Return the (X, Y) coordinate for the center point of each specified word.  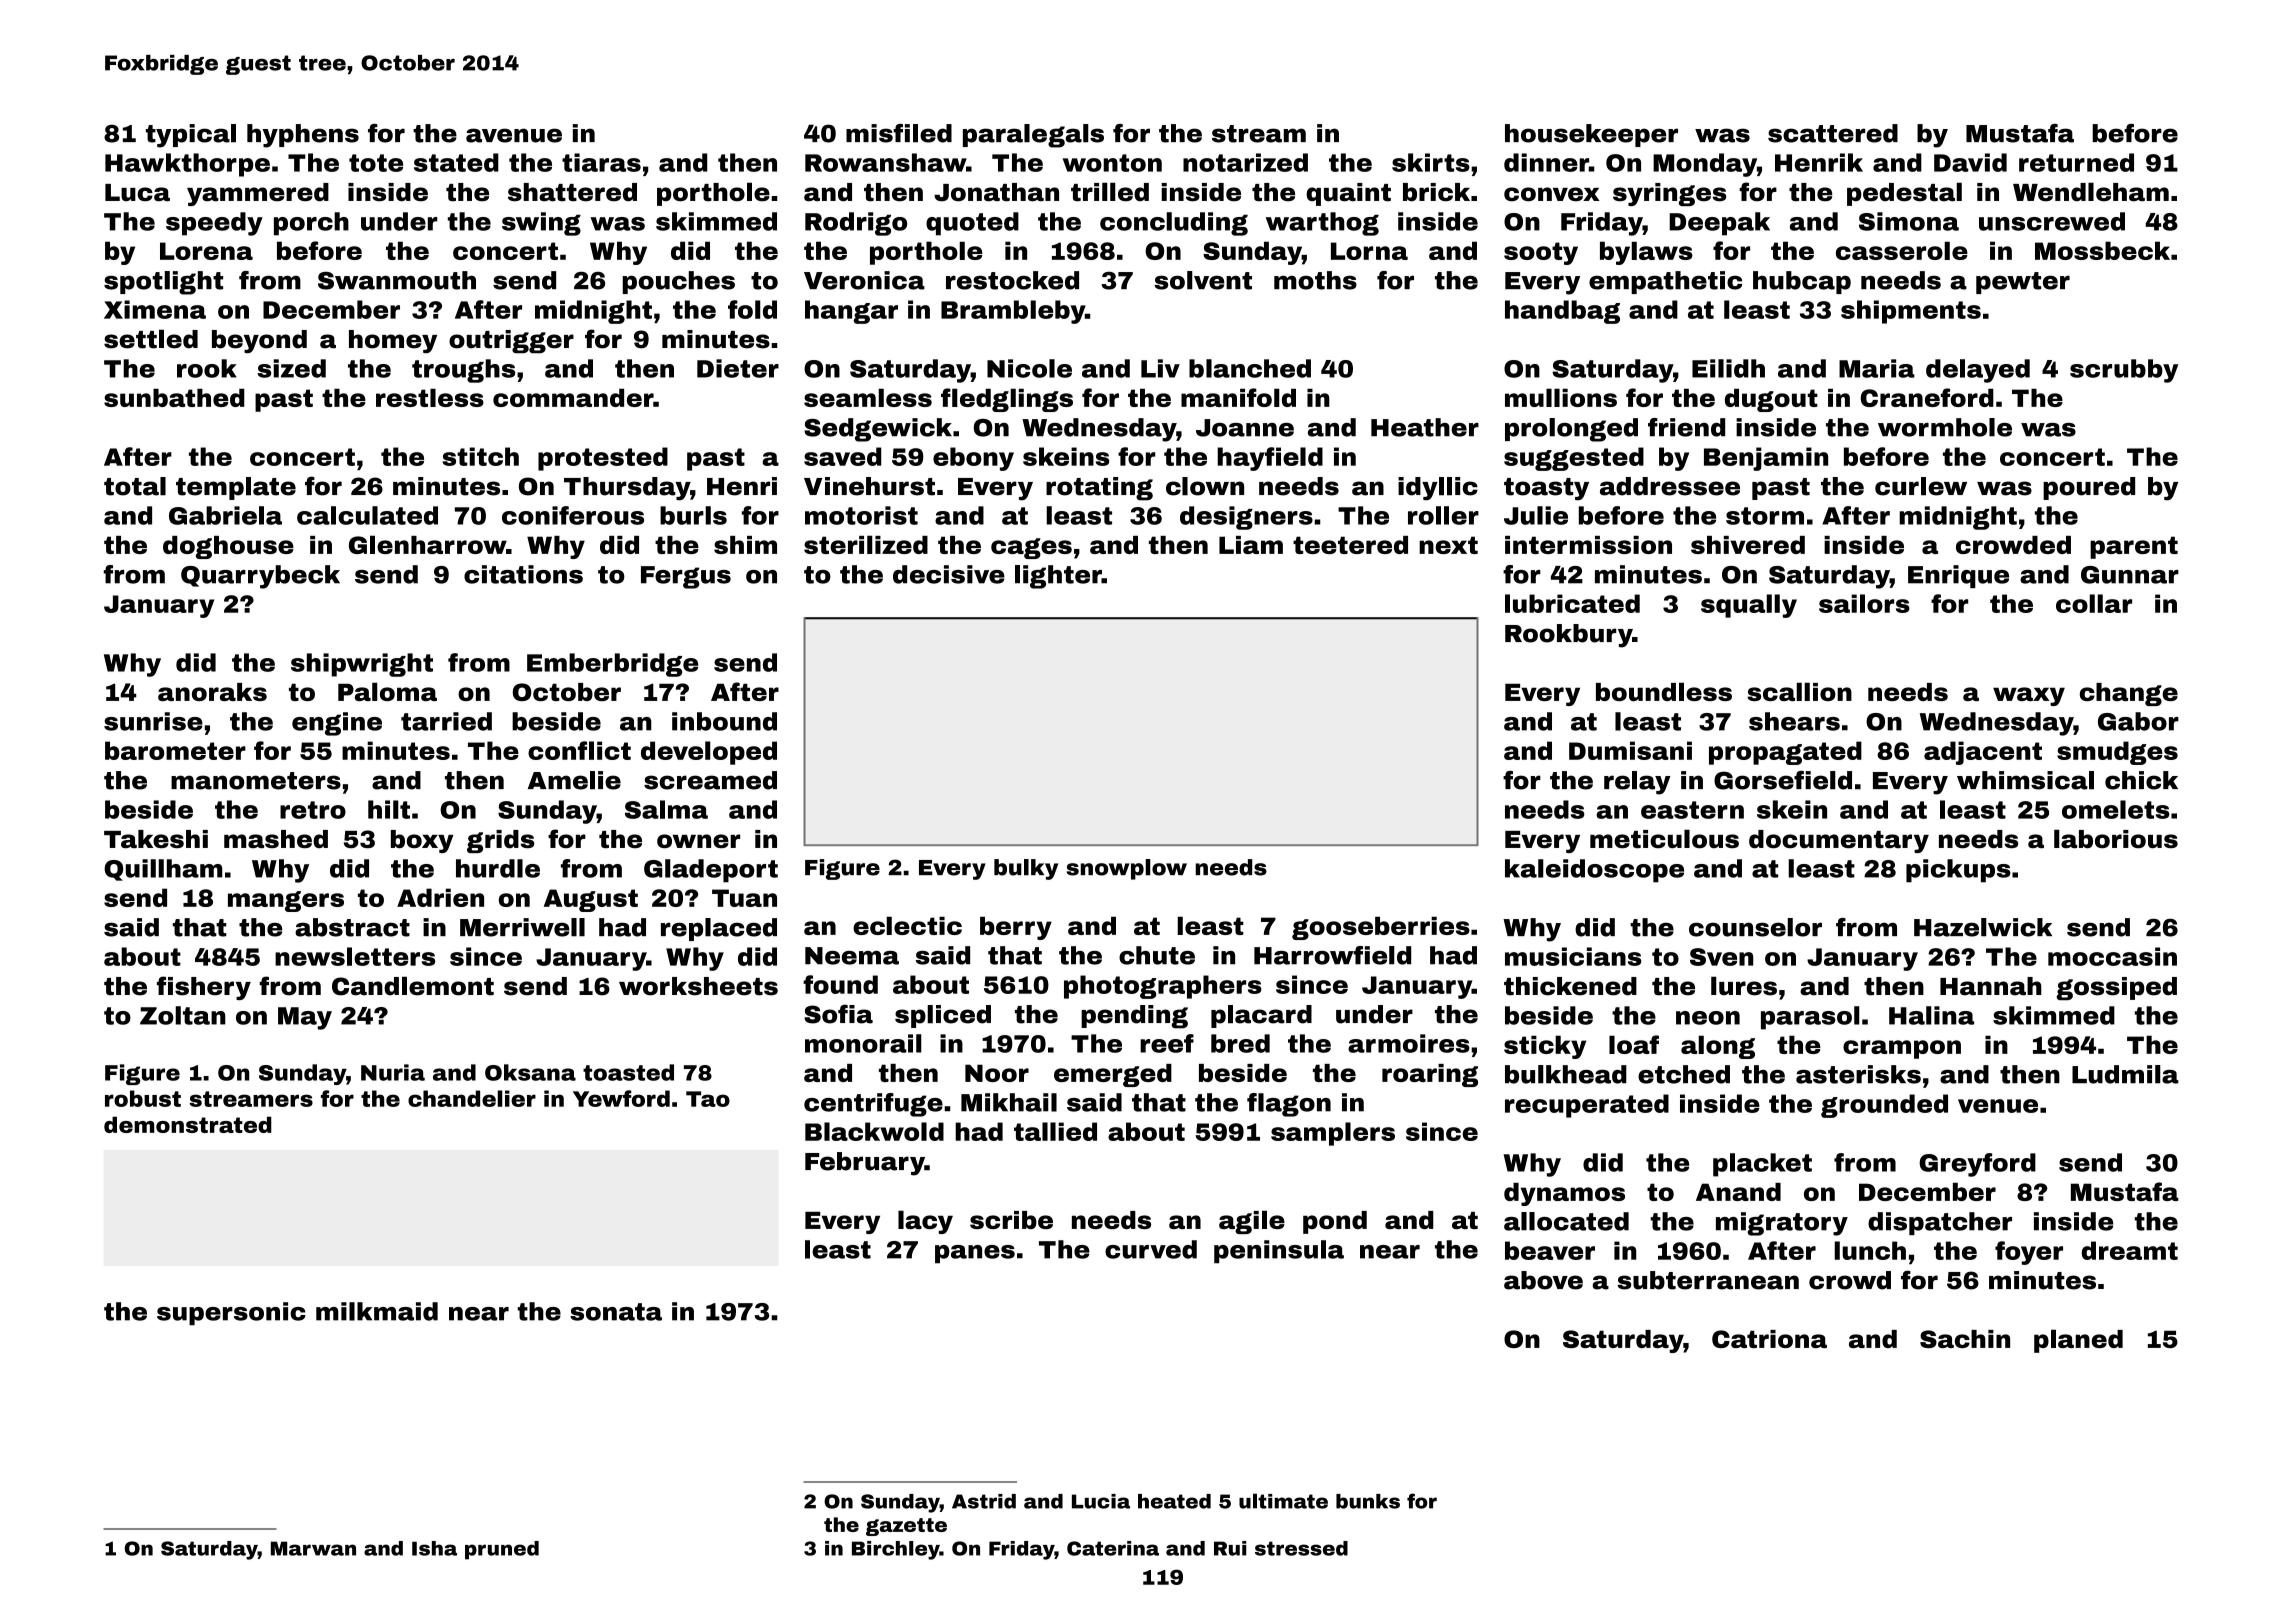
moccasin (2112, 956)
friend (1686, 427)
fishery (204, 988)
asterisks (1858, 1074)
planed (2078, 1341)
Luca (137, 193)
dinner (1546, 162)
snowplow (1127, 869)
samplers (1333, 1134)
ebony (973, 459)
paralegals (1033, 136)
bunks (1368, 1501)
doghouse (228, 547)
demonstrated (188, 1124)
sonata (616, 1312)
